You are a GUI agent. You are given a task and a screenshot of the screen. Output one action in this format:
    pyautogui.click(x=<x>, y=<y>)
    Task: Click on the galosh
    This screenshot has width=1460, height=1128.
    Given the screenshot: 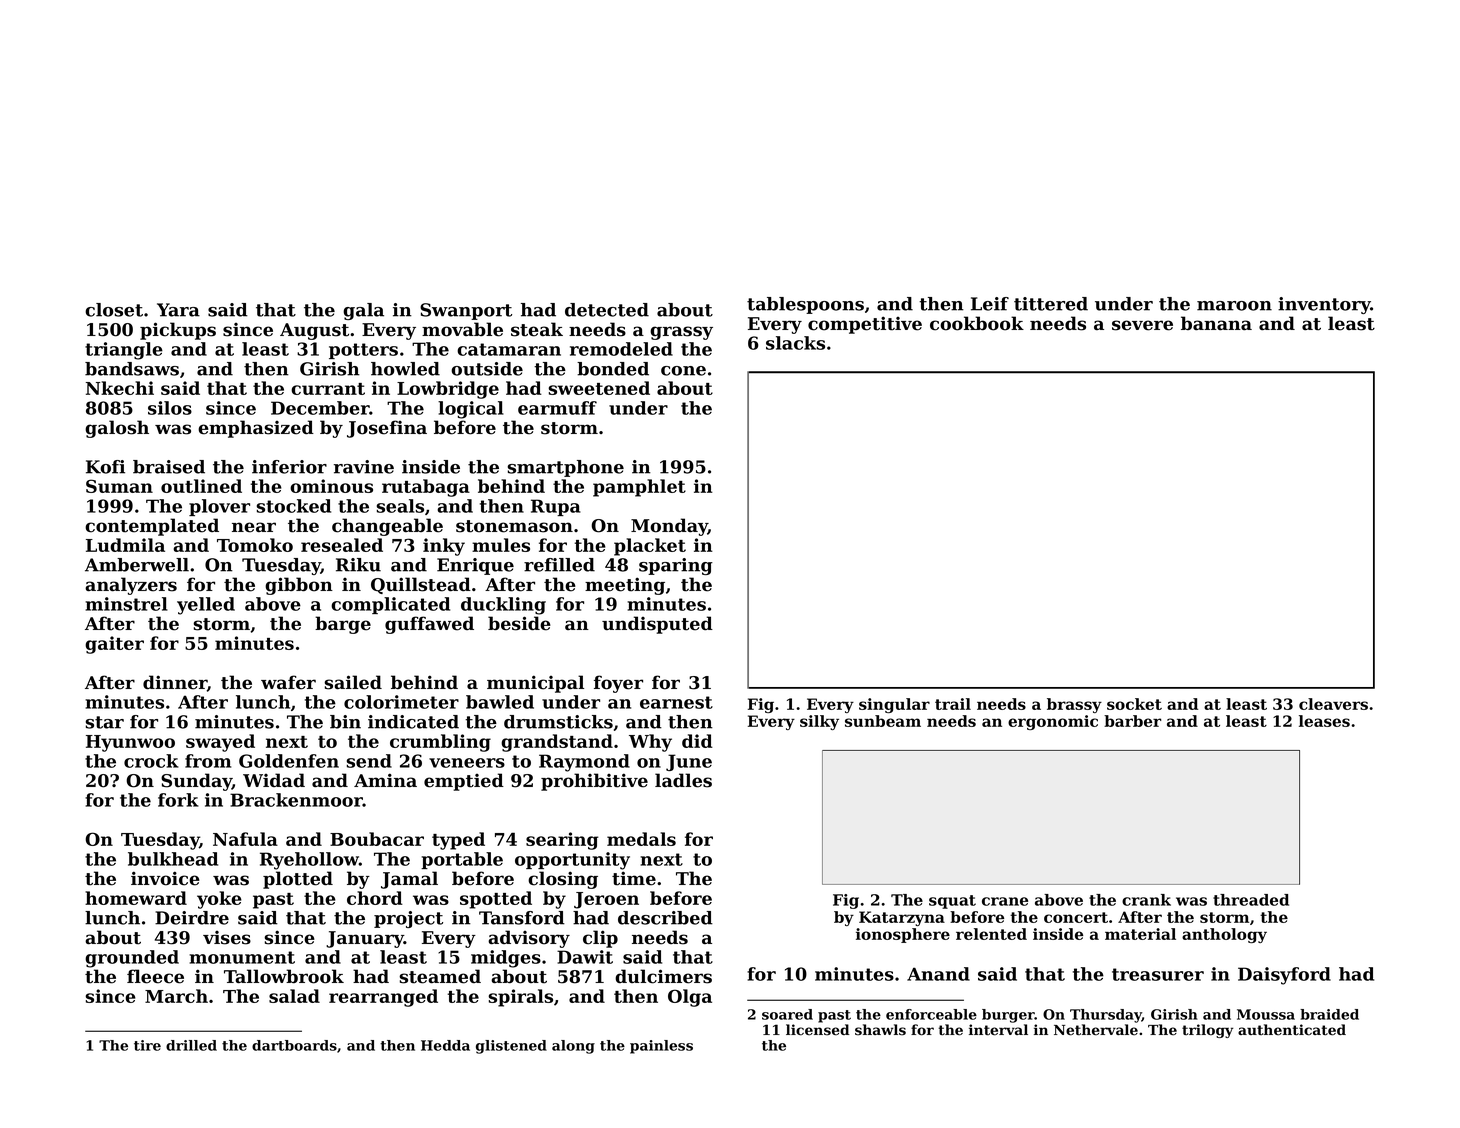 What is the action you would take?
    pyautogui.click(x=117, y=429)
